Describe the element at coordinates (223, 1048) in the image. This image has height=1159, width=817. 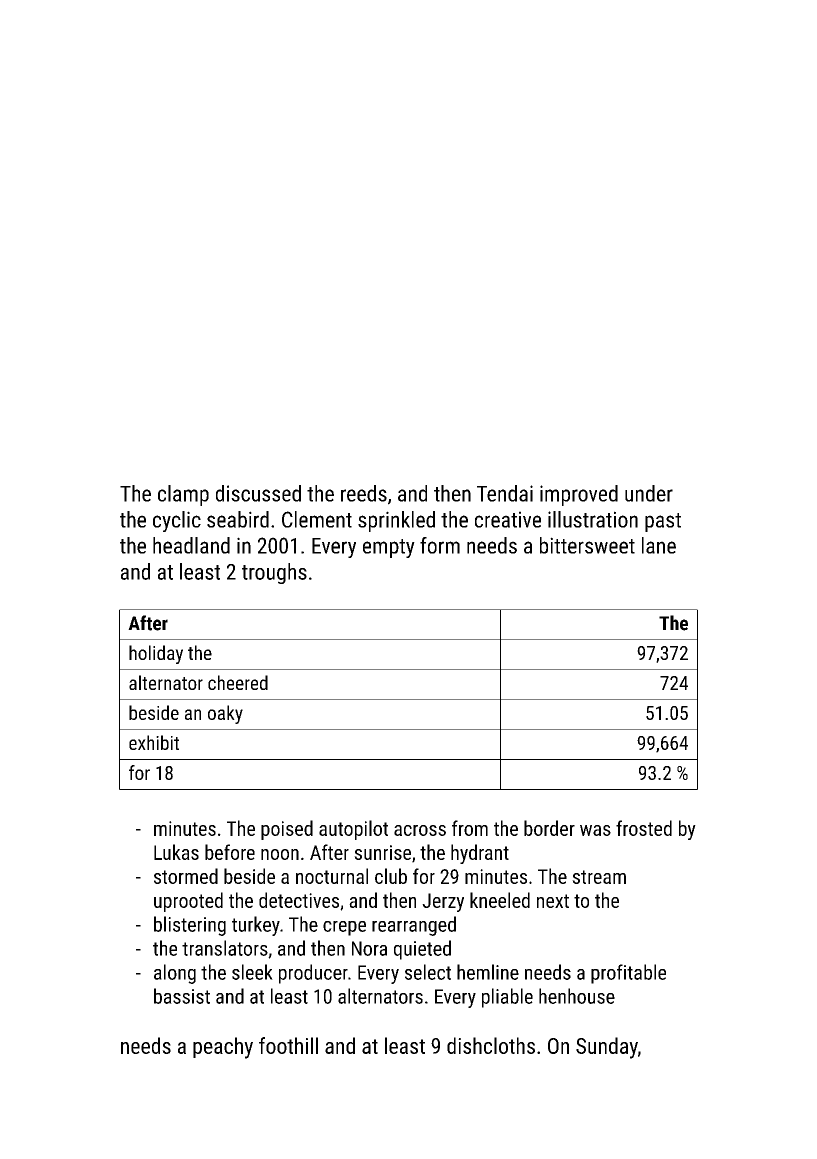
I see `peachy` at that location.
